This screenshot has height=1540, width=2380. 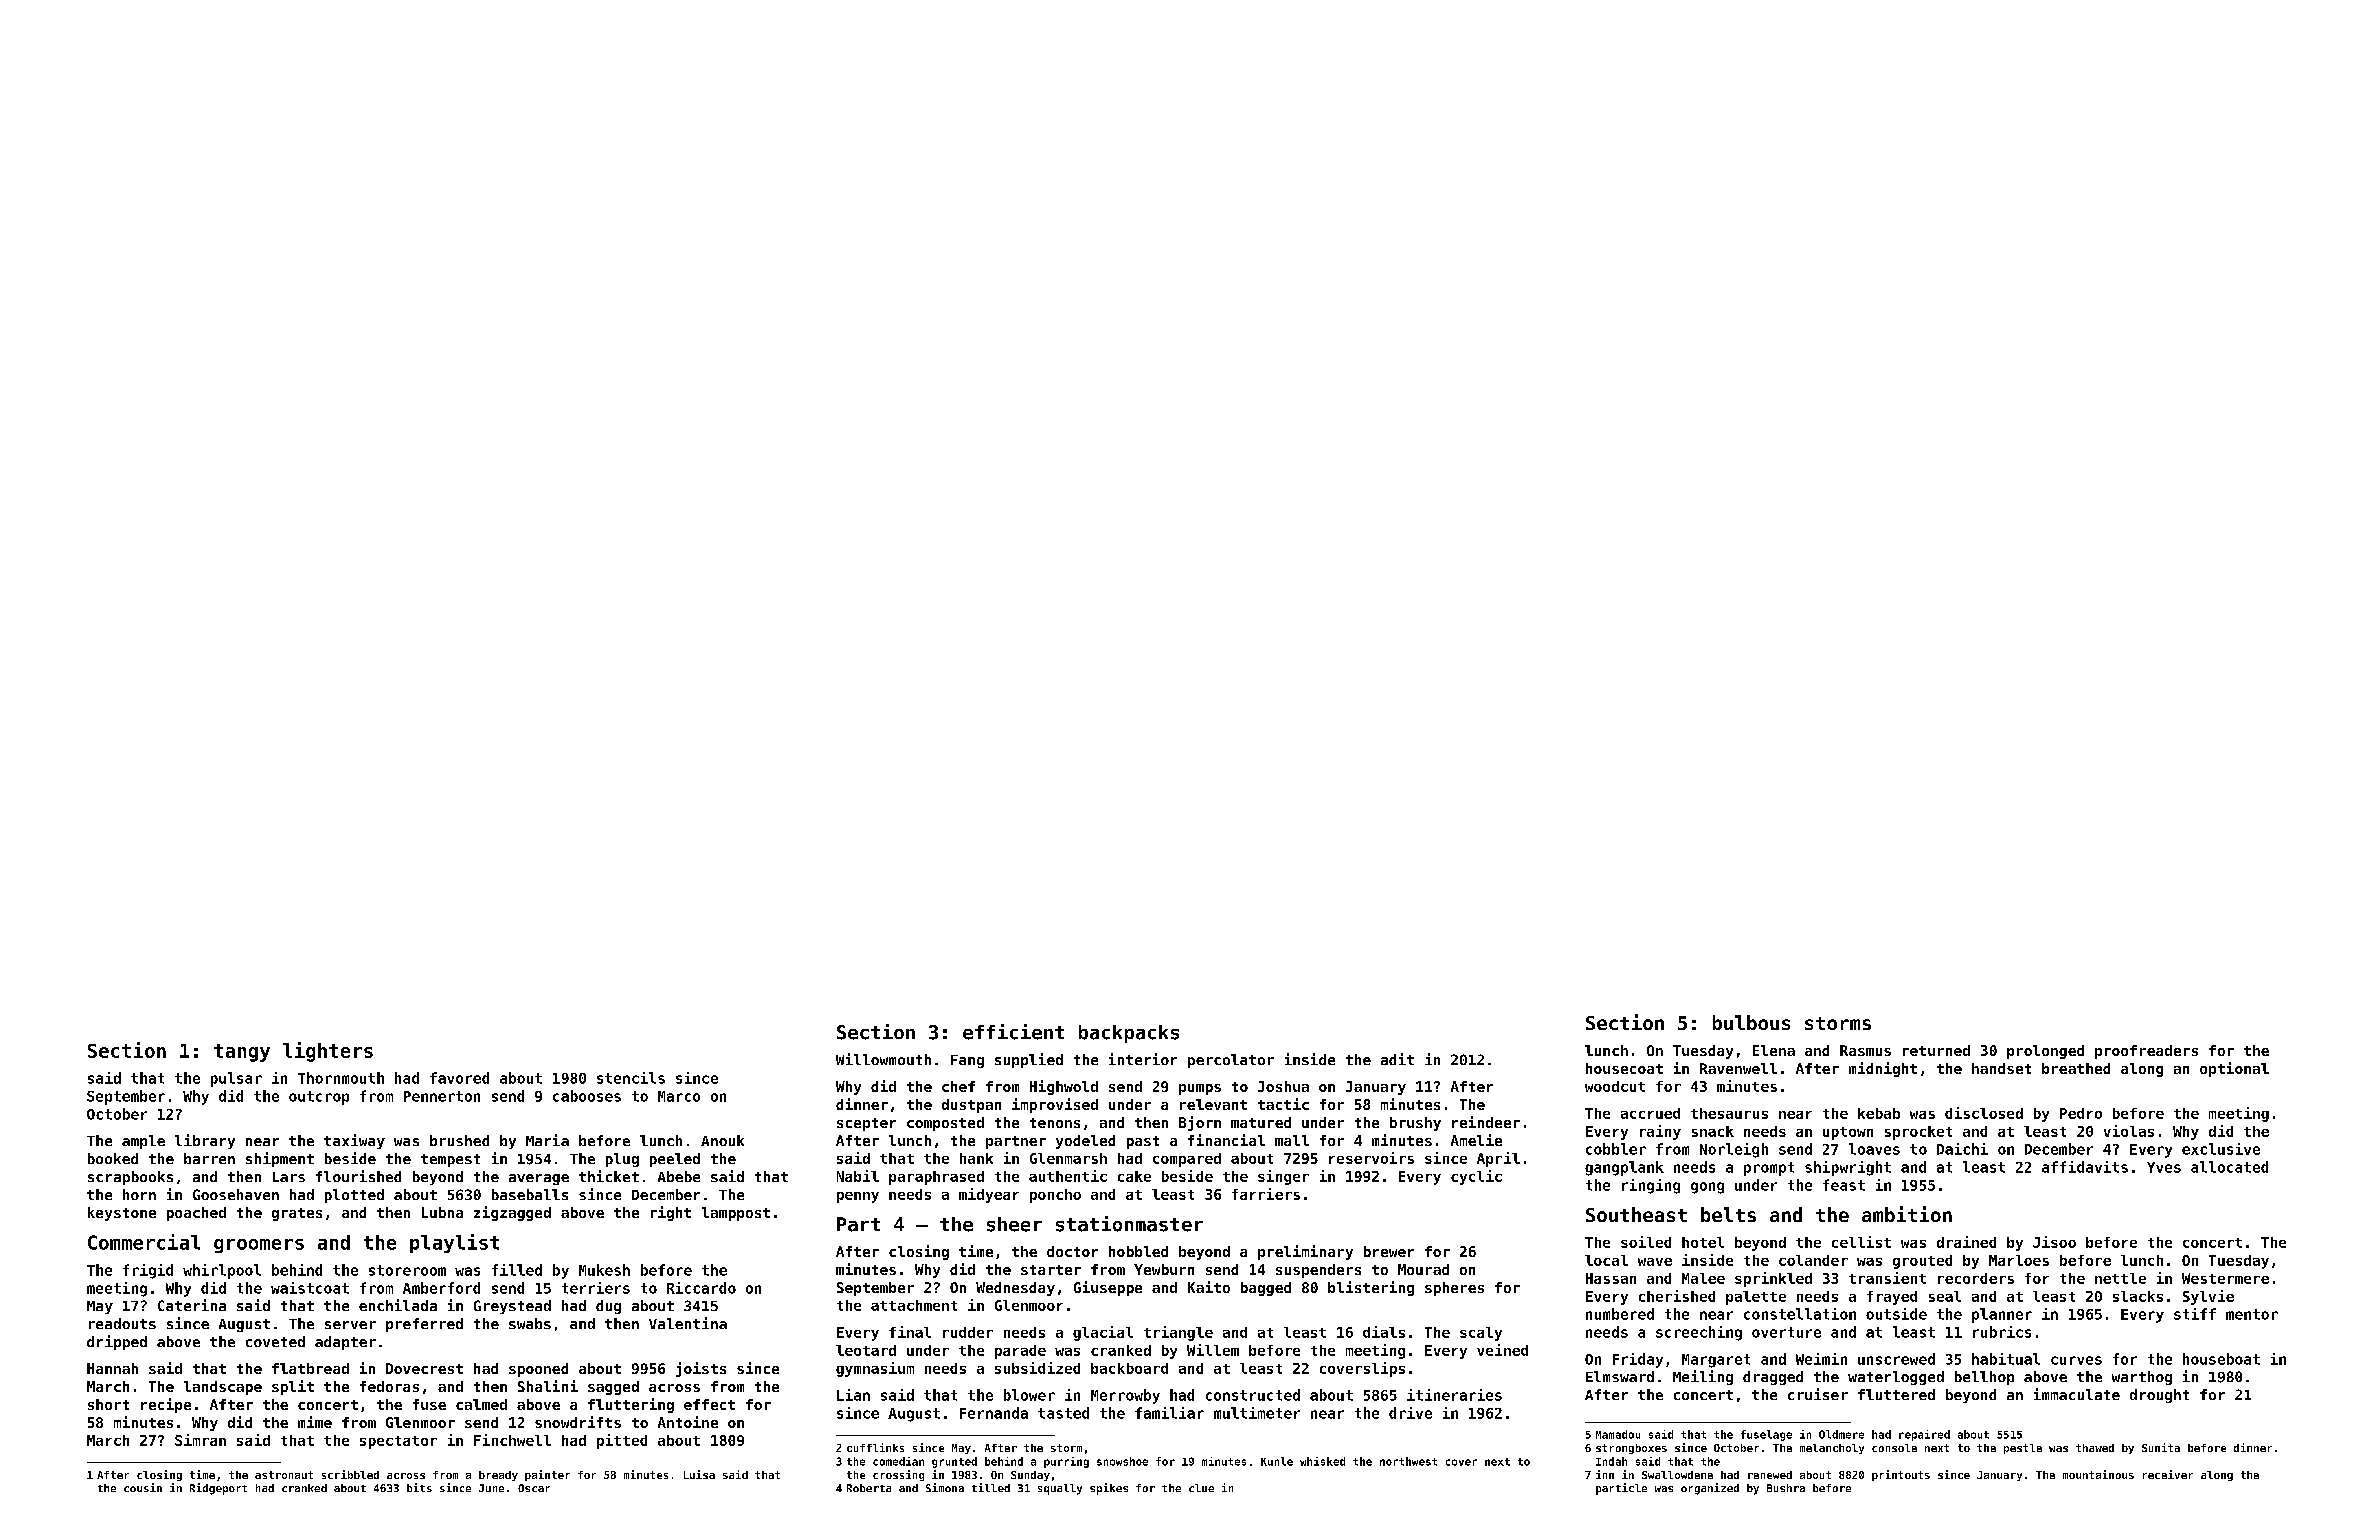 I want to click on dials, so click(x=1384, y=1332).
